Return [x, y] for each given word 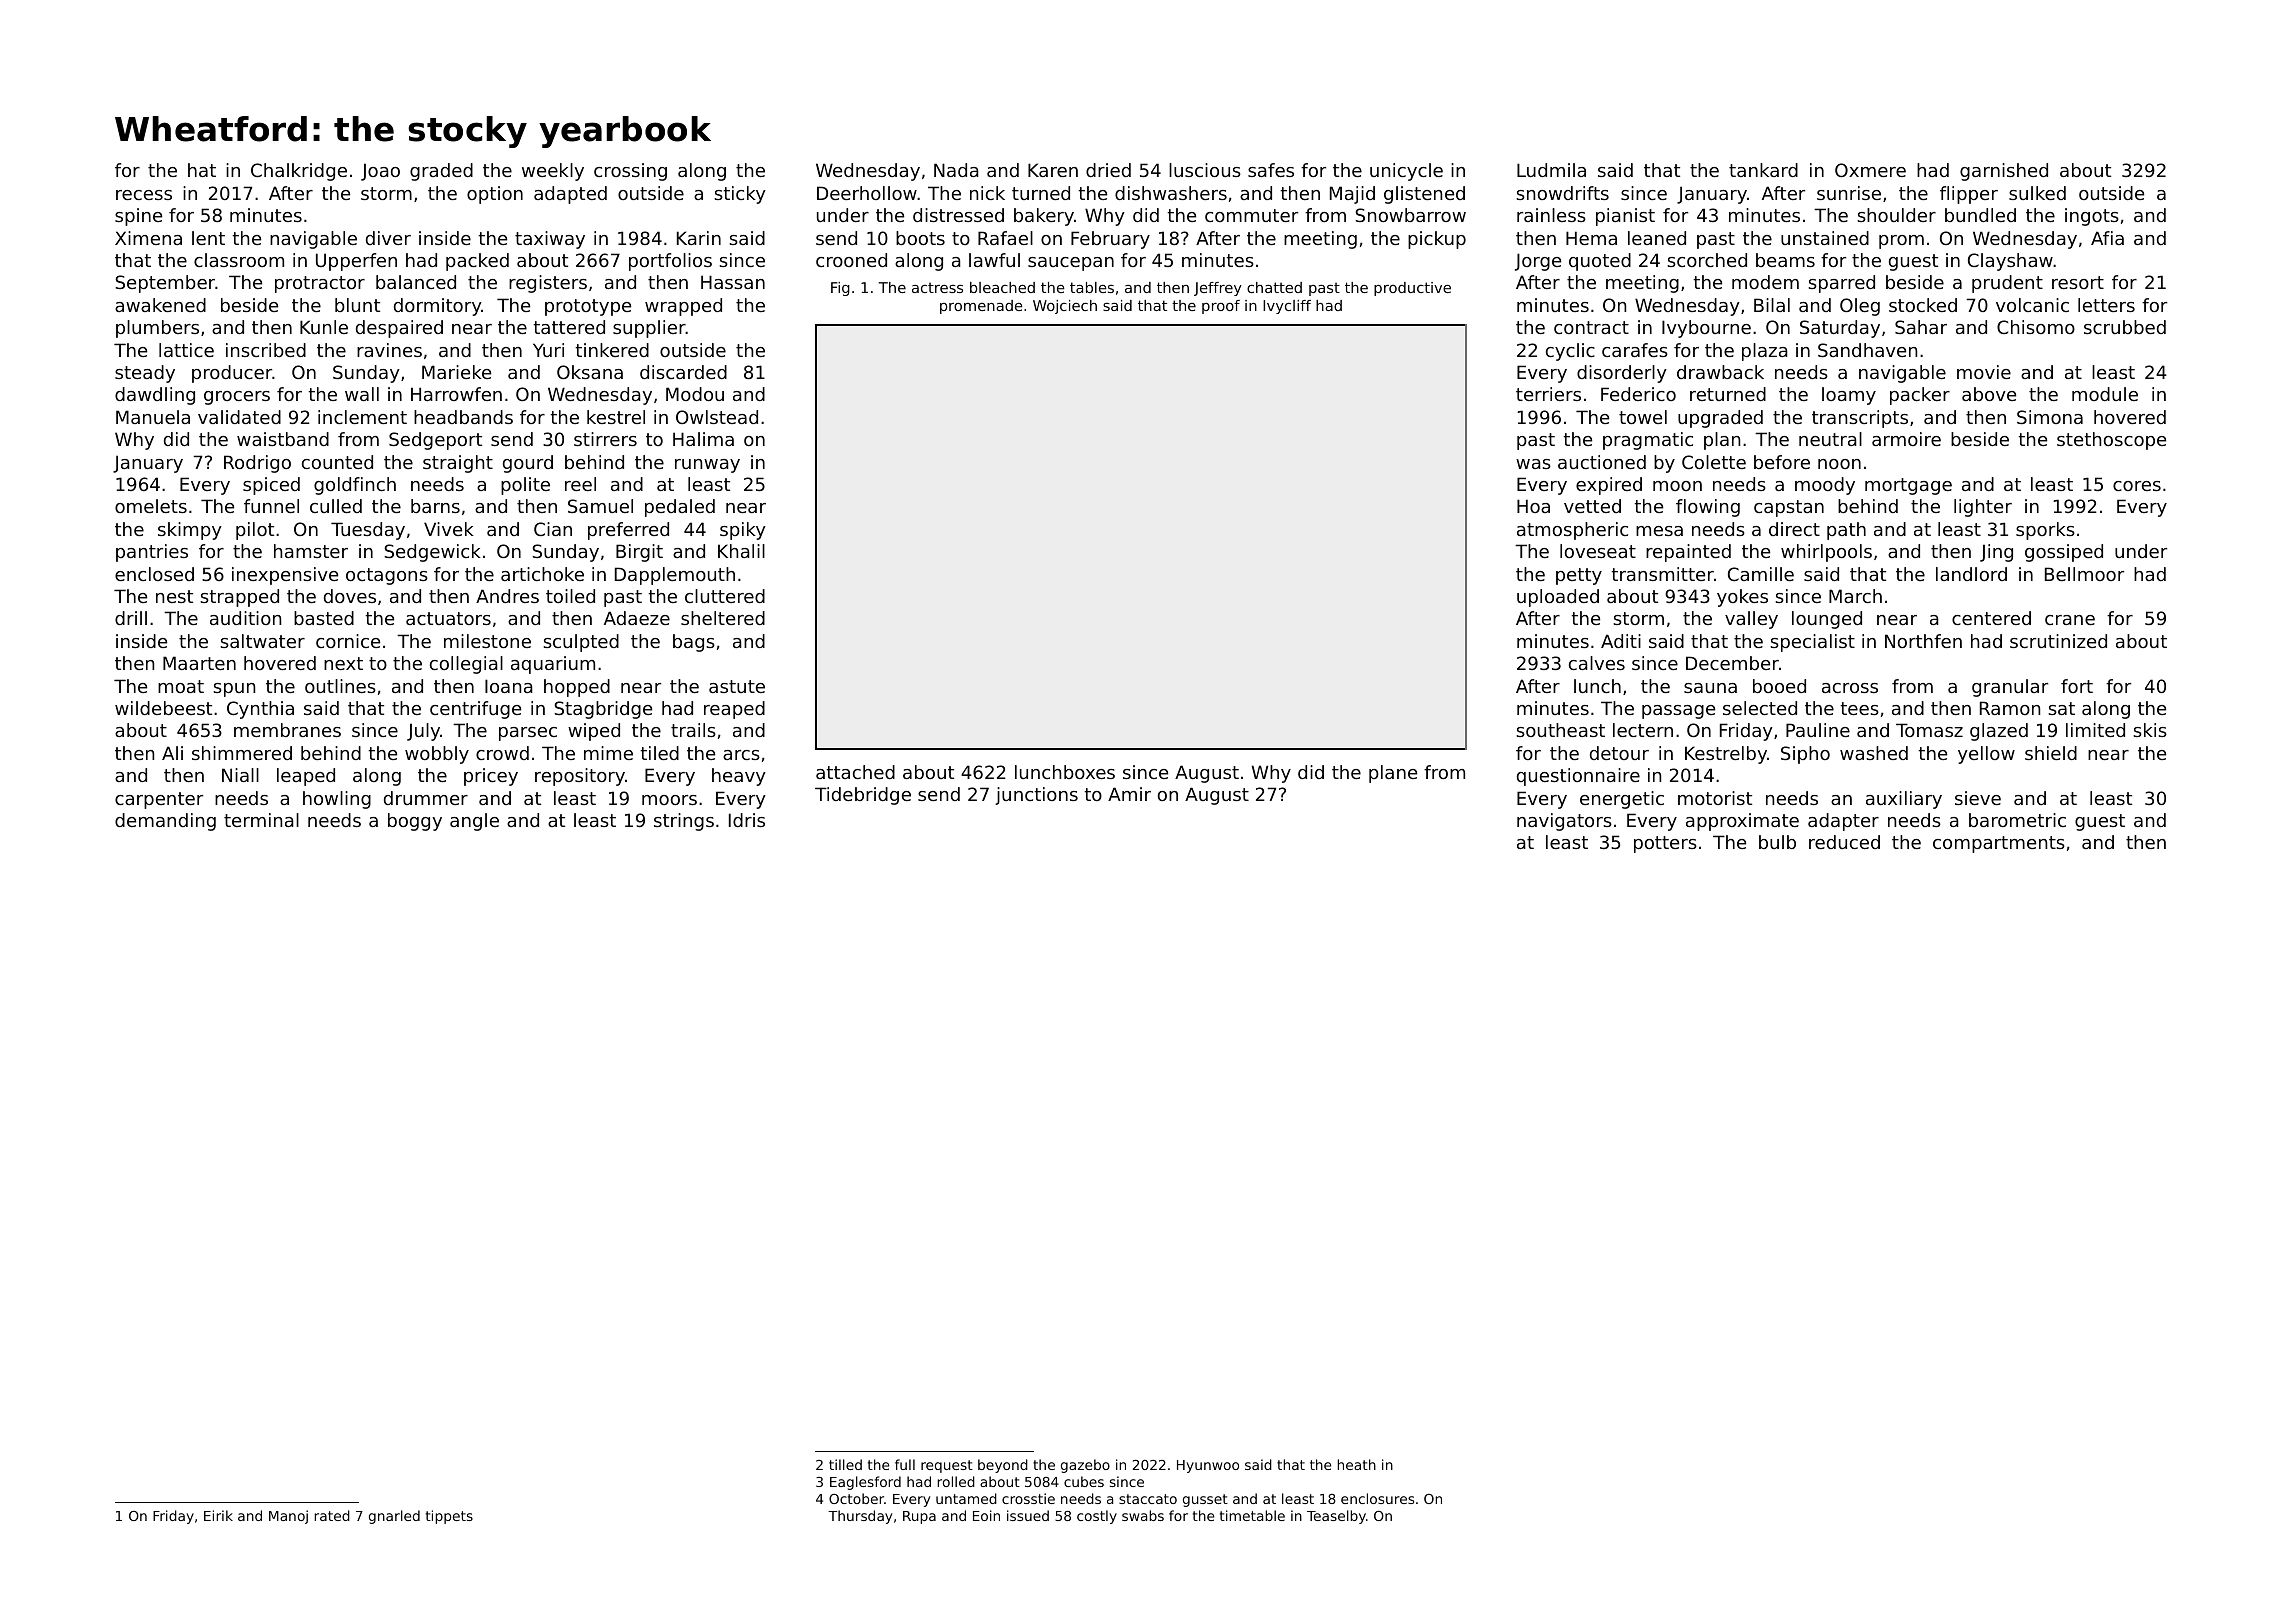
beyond [1003, 1466]
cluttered [725, 596]
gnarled [394, 1517]
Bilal [1772, 305]
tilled [845, 1464]
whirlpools [1826, 553]
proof [1221, 307]
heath [1356, 1464]
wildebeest [163, 708]
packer [1920, 396]
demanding [165, 822]
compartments [1999, 844]
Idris [747, 820]
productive [1412, 289]
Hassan [733, 282]
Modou [695, 394]
